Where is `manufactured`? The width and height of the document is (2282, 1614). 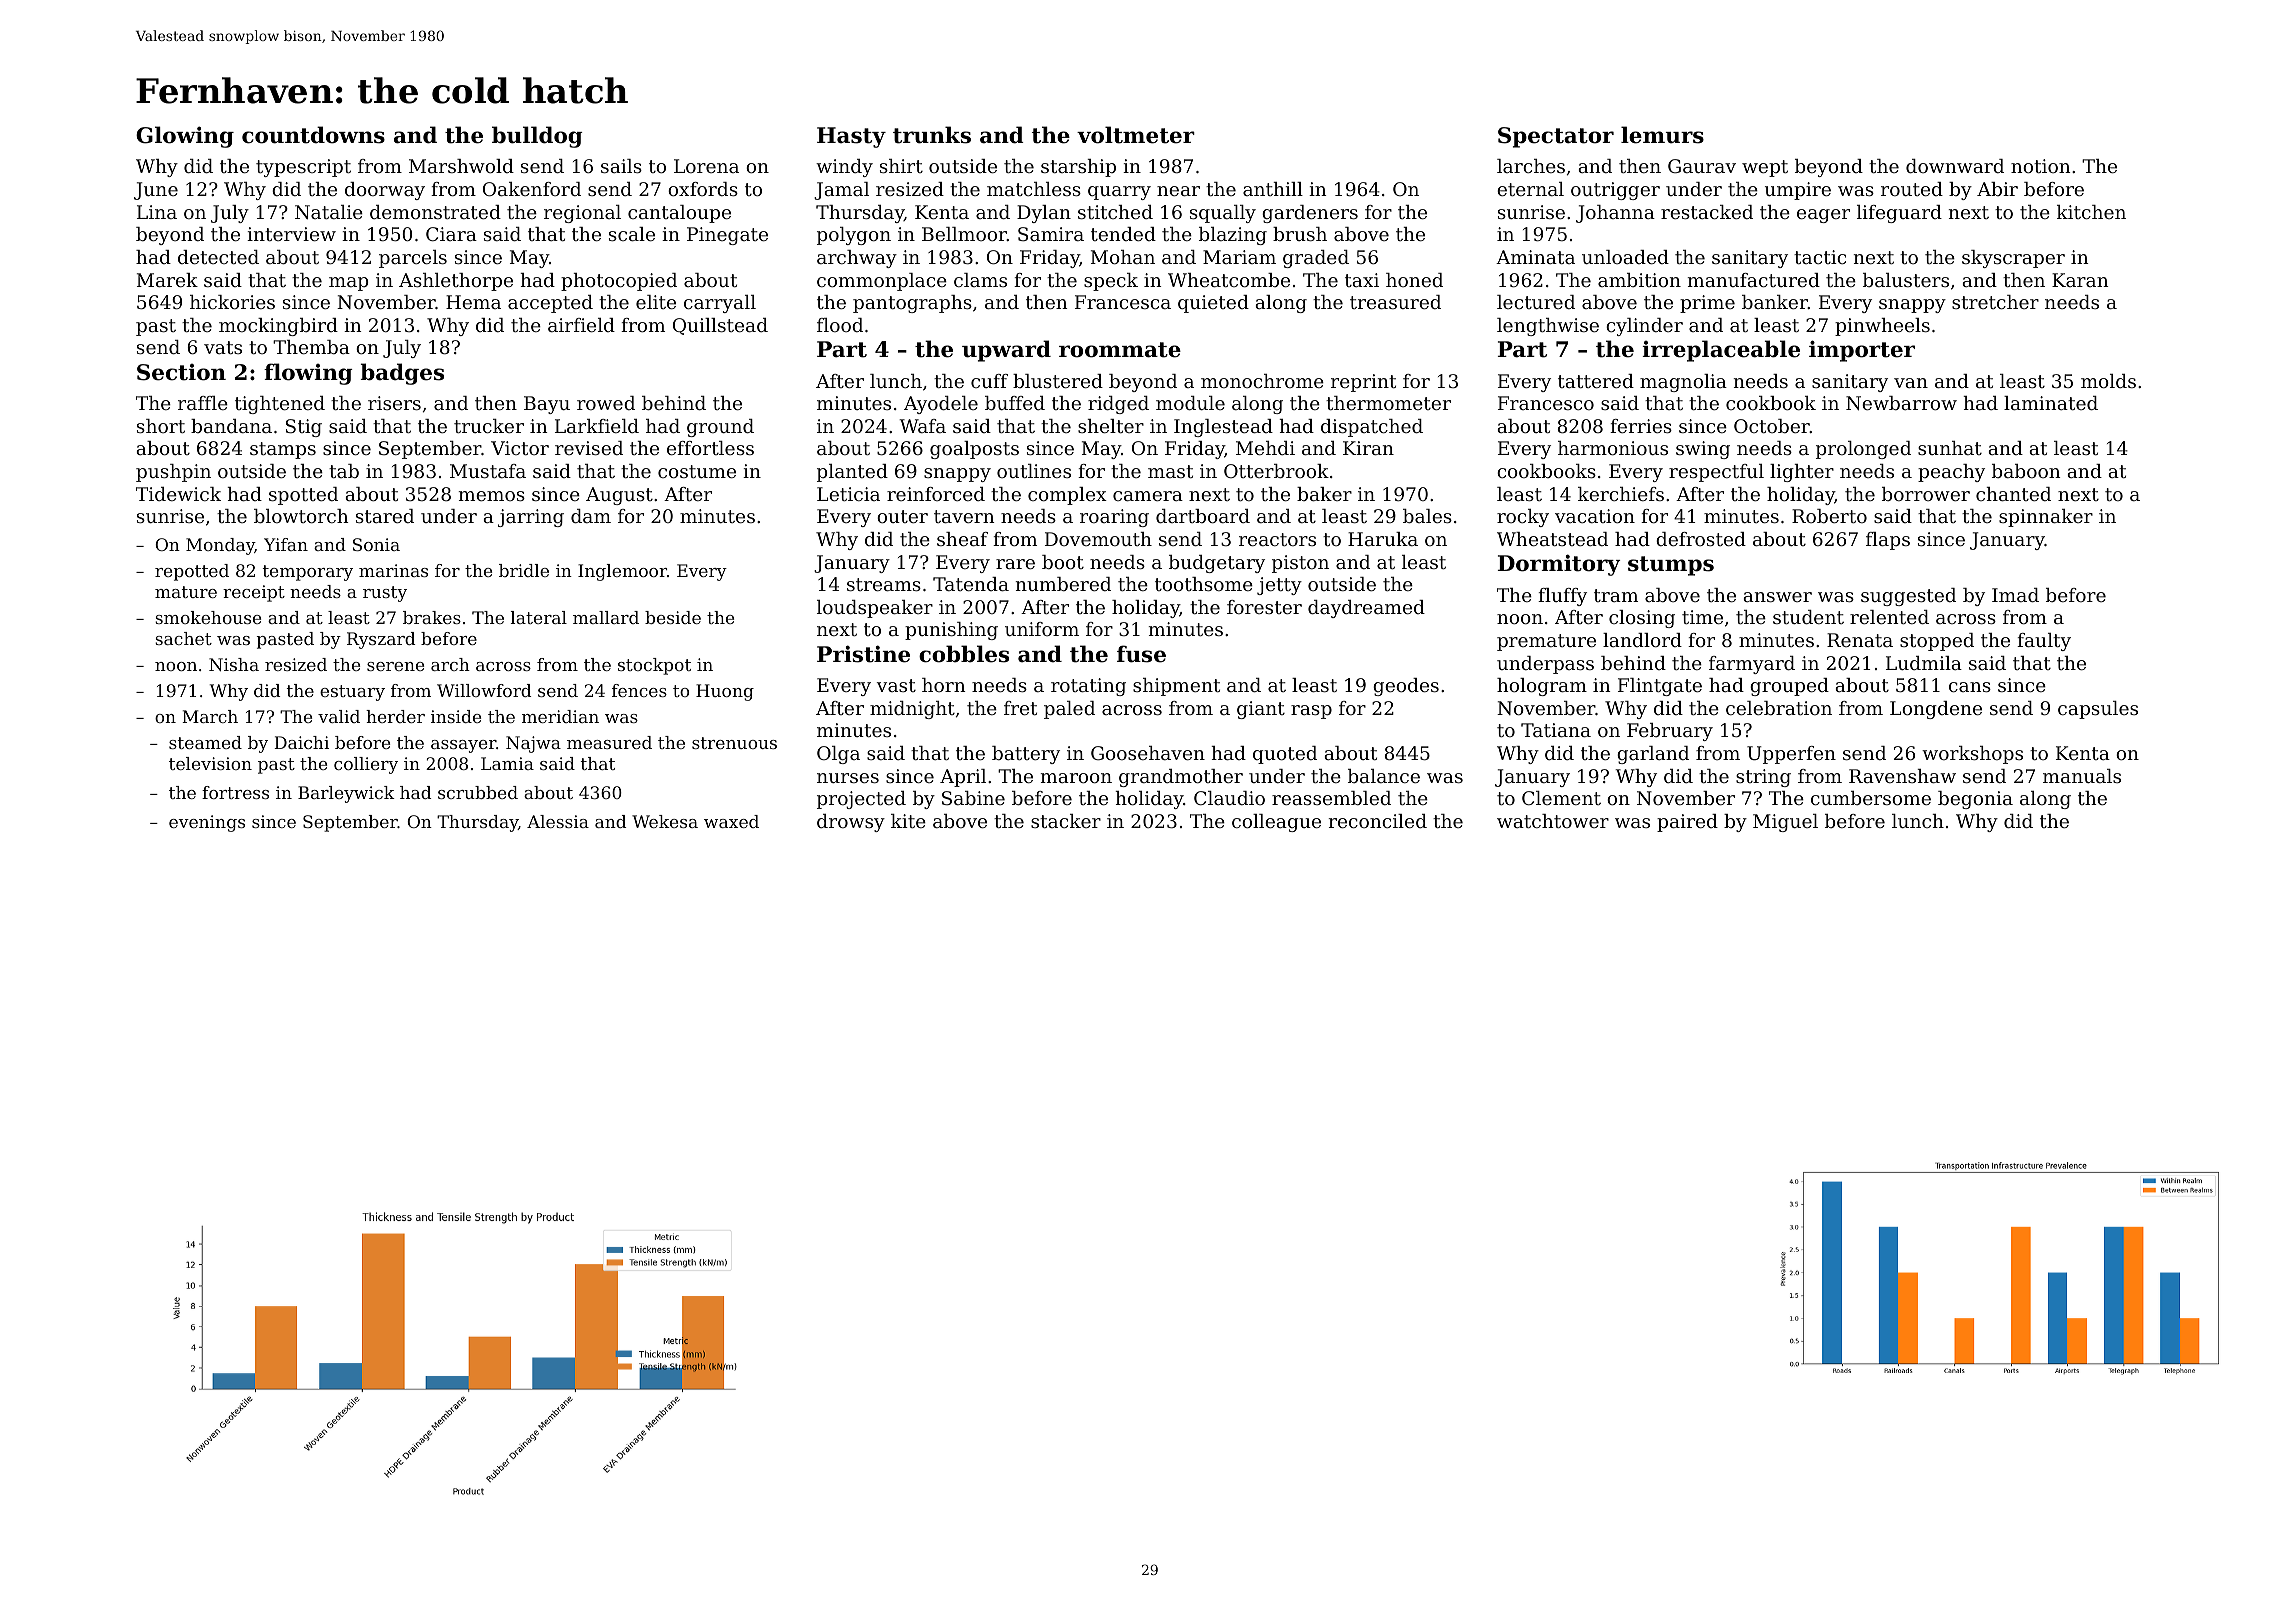 manufactured is located at coordinates (1754, 280).
